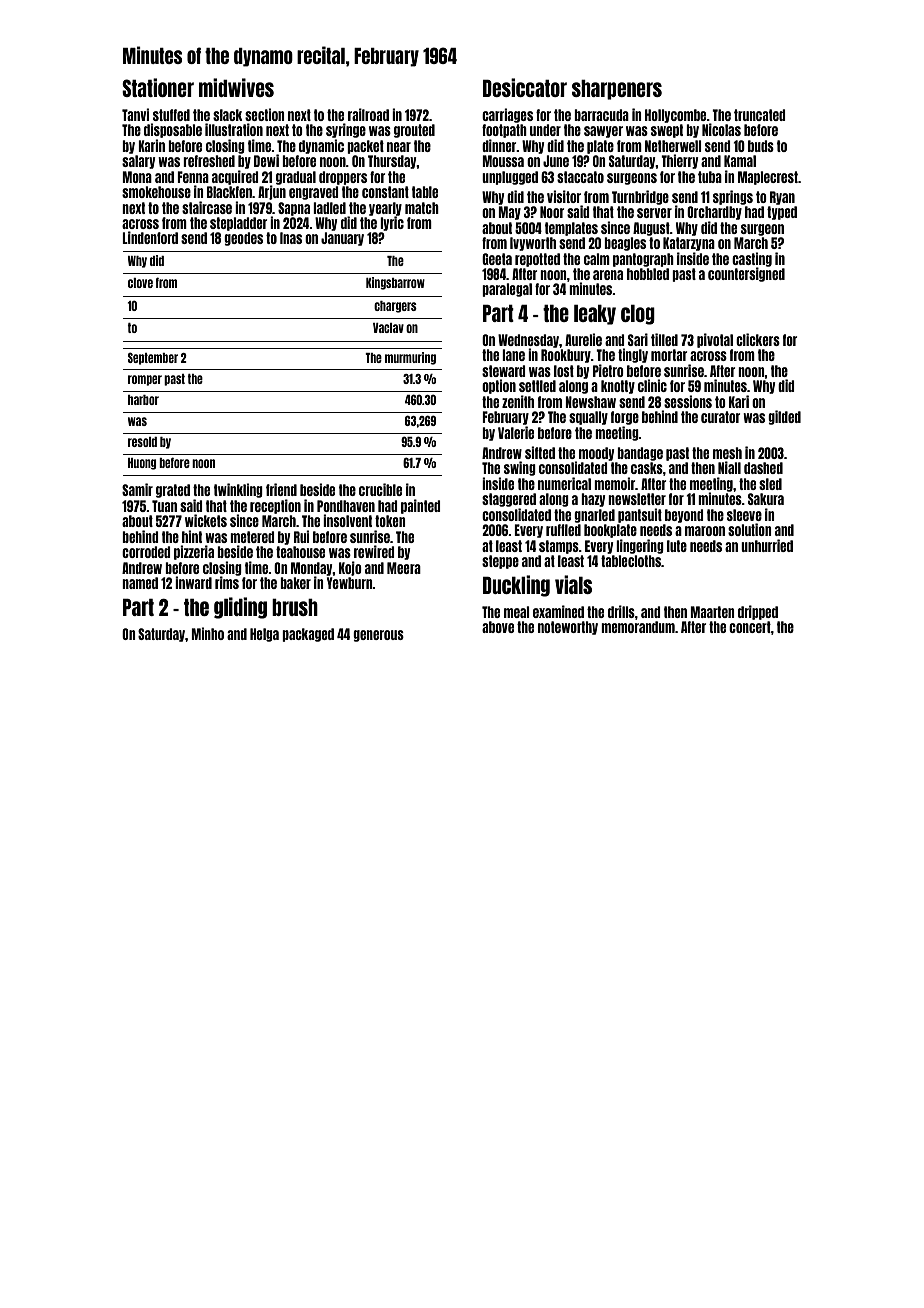 The width and height of the image is (924, 1308). What do you see at coordinates (395, 307) in the image?
I see `chargers` at bounding box center [395, 307].
